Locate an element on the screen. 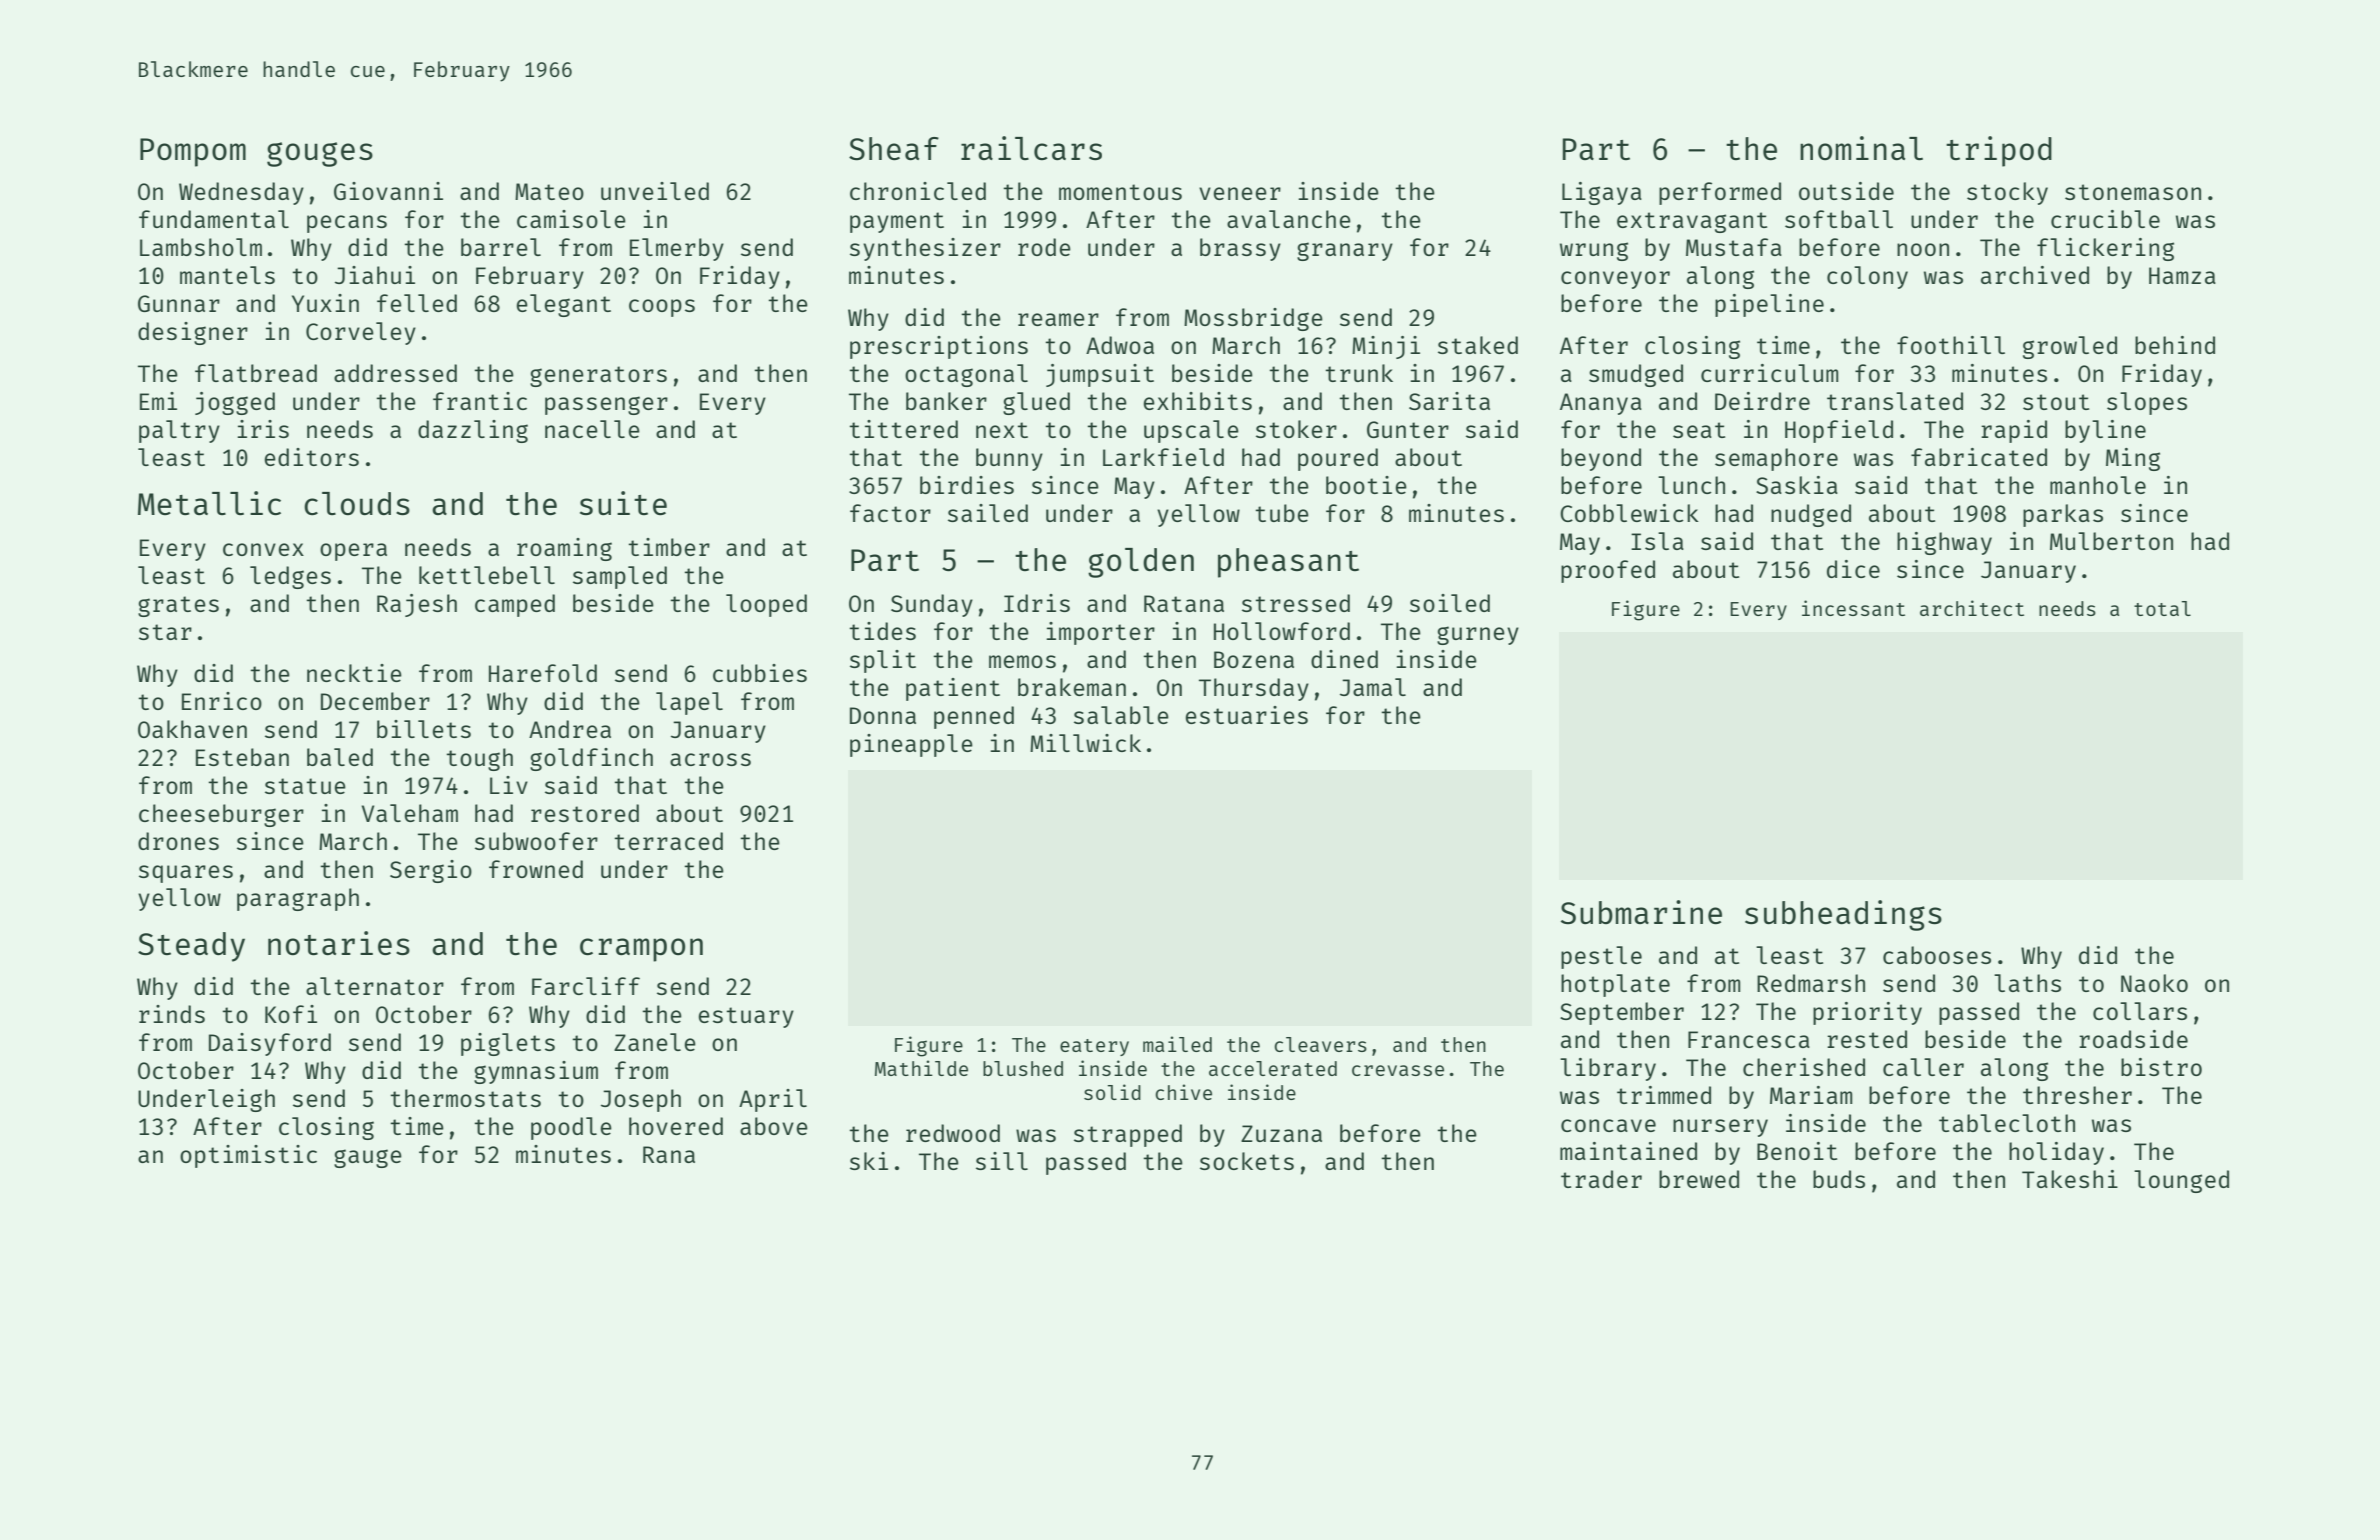 Image resolution: width=2380 pixels, height=1540 pixels. tough is located at coordinates (479, 759).
